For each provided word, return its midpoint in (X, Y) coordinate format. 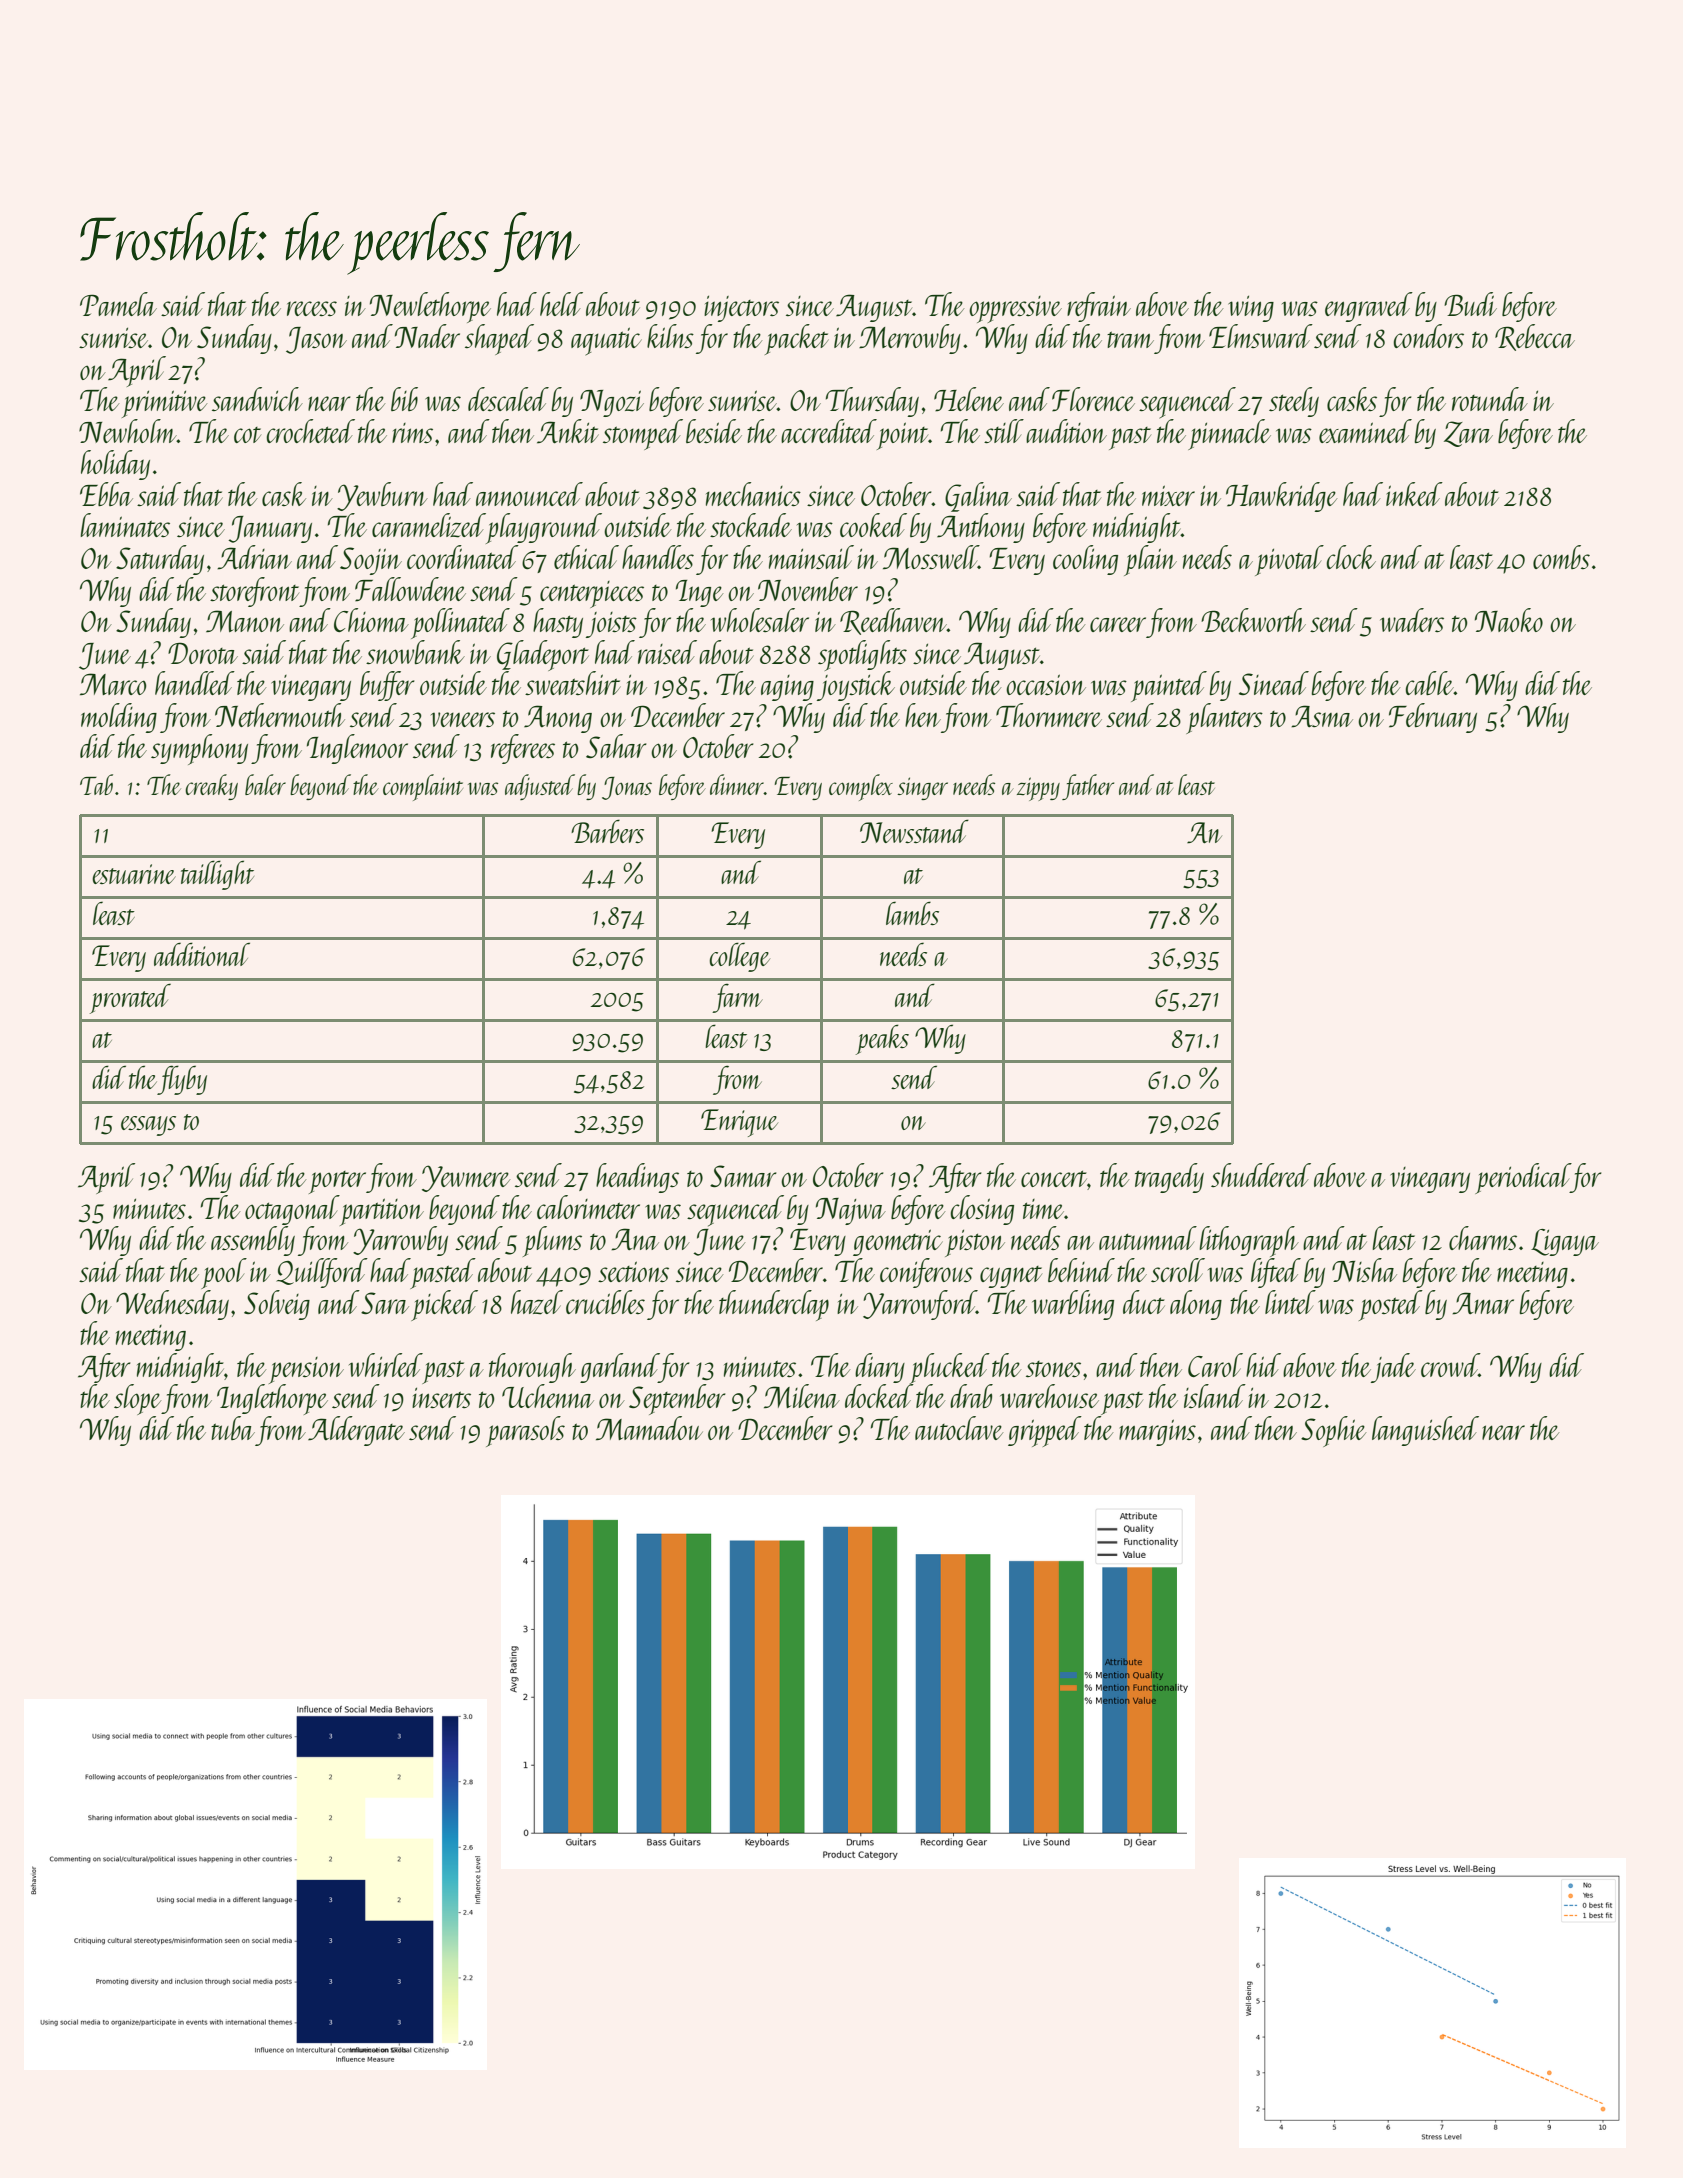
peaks (882, 1039)
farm (737, 998)
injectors (741, 308)
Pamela (118, 304)
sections (633, 1271)
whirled (386, 1365)
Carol (1215, 1365)
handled (195, 683)
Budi (1470, 304)
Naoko (1509, 620)
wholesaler (760, 620)
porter (337, 1182)
